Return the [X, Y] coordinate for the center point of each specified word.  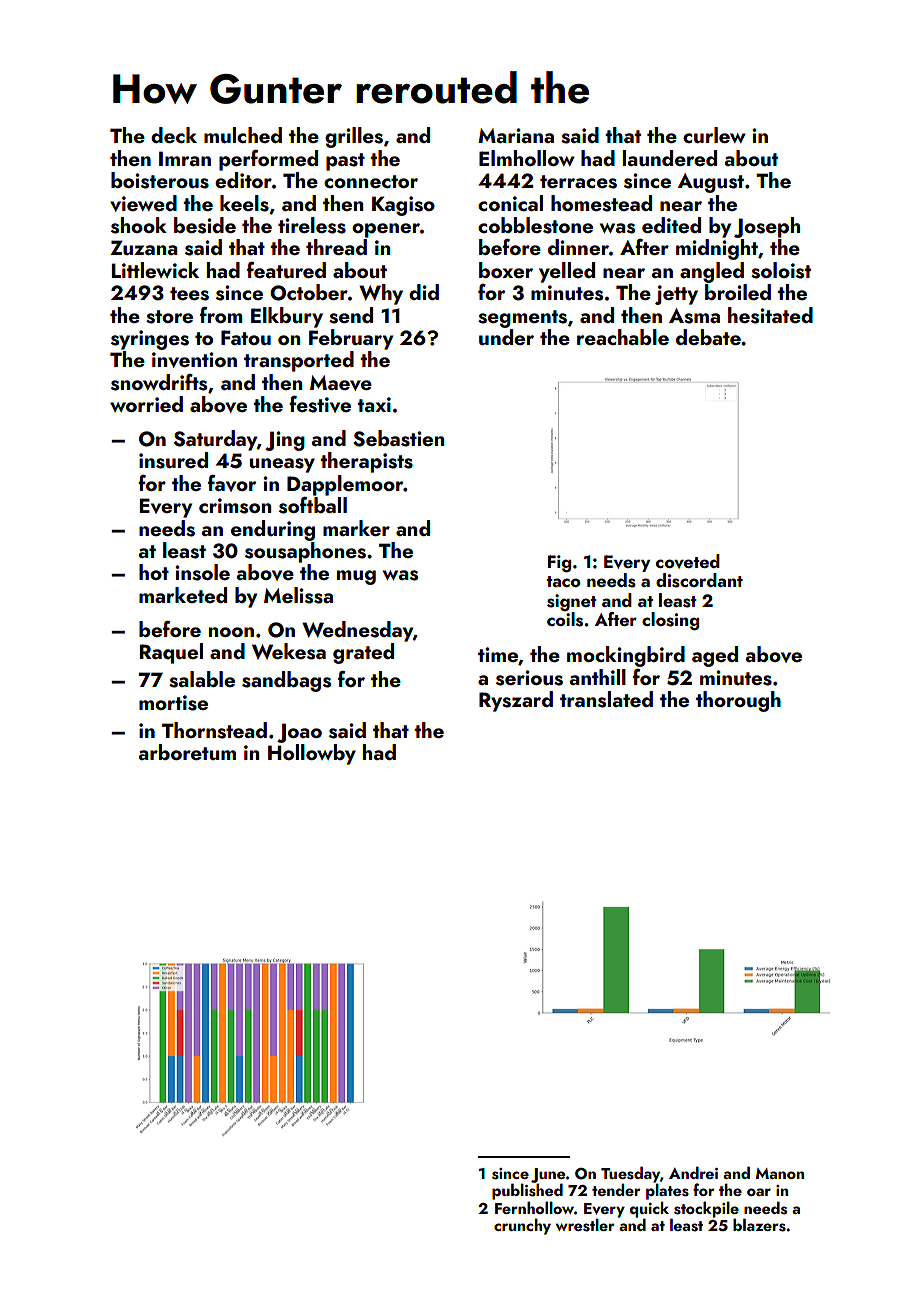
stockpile [706, 1209]
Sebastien [398, 438]
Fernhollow [534, 1207]
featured [286, 270]
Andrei [693, 1172]
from [221, 315]
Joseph [767, 227]
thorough [738, 701]
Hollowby [312, 754]
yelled [567, 272]
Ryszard [516, 701]
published [527, 1191]
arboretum [187, 752]
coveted [688, 561]
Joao [299, 733]
